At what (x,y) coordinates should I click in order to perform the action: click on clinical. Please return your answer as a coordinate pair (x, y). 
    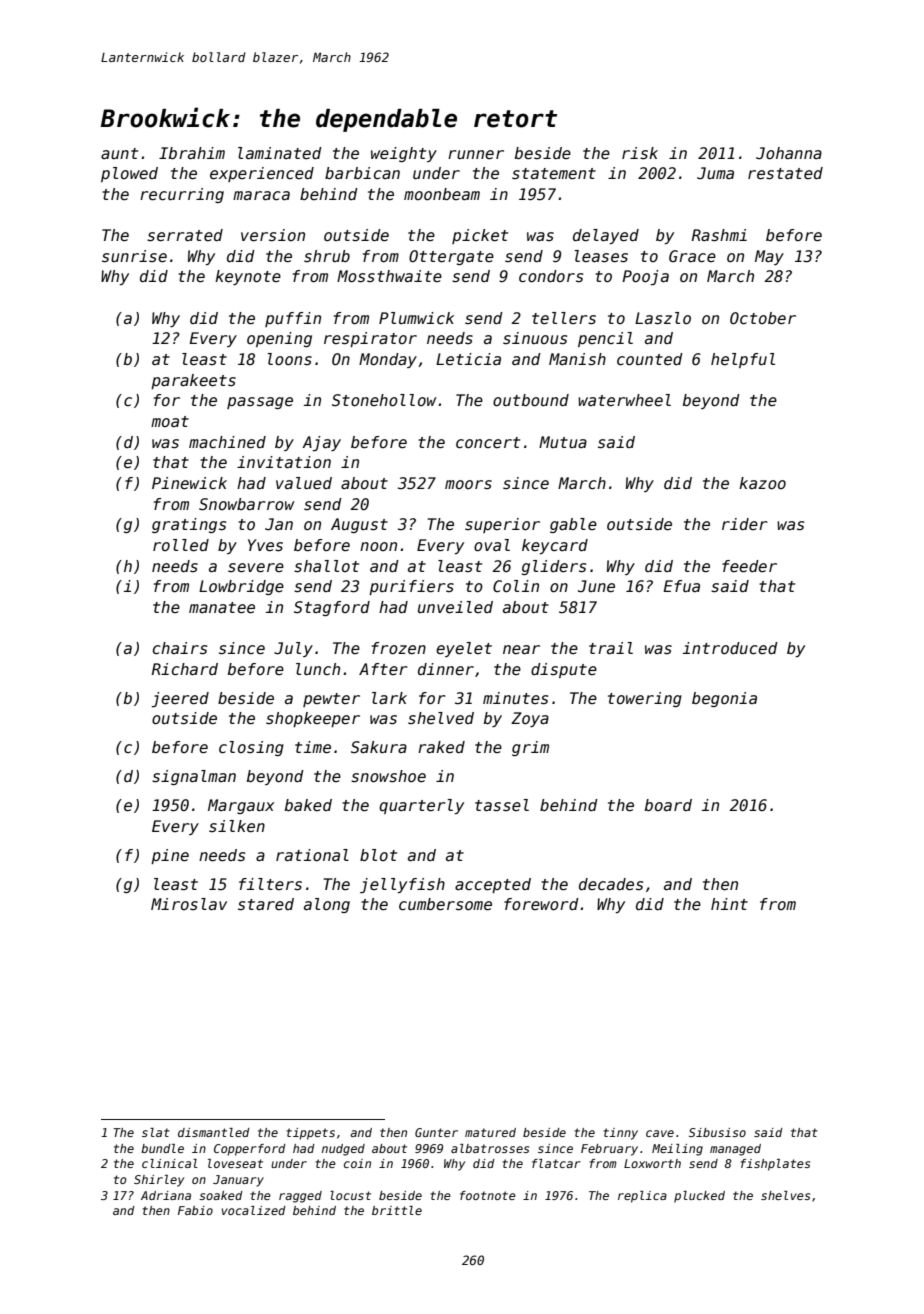
    Looking at the image, I should click on (170, 1163).
